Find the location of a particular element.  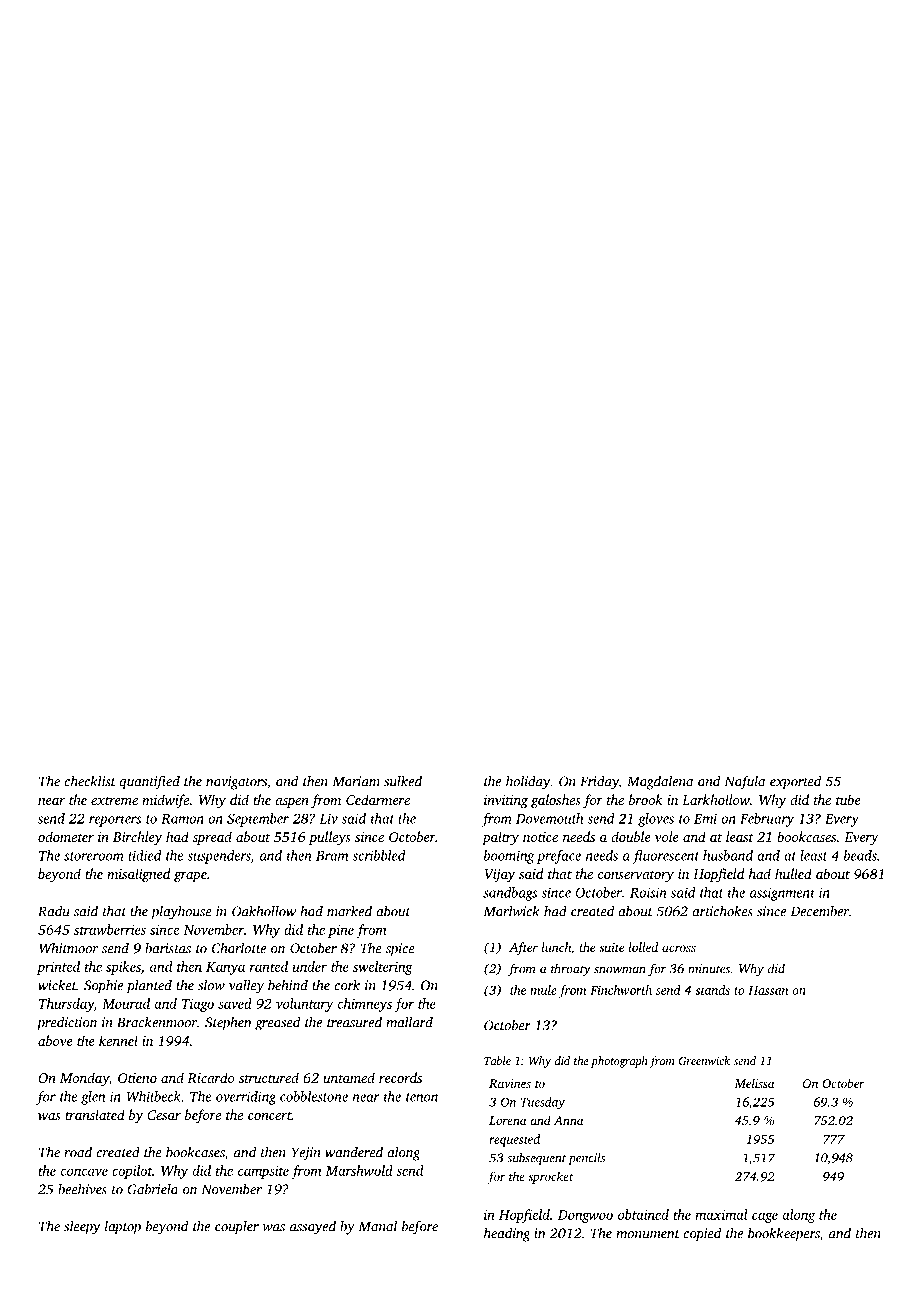

navigators is located at coordinates (236, 783).
